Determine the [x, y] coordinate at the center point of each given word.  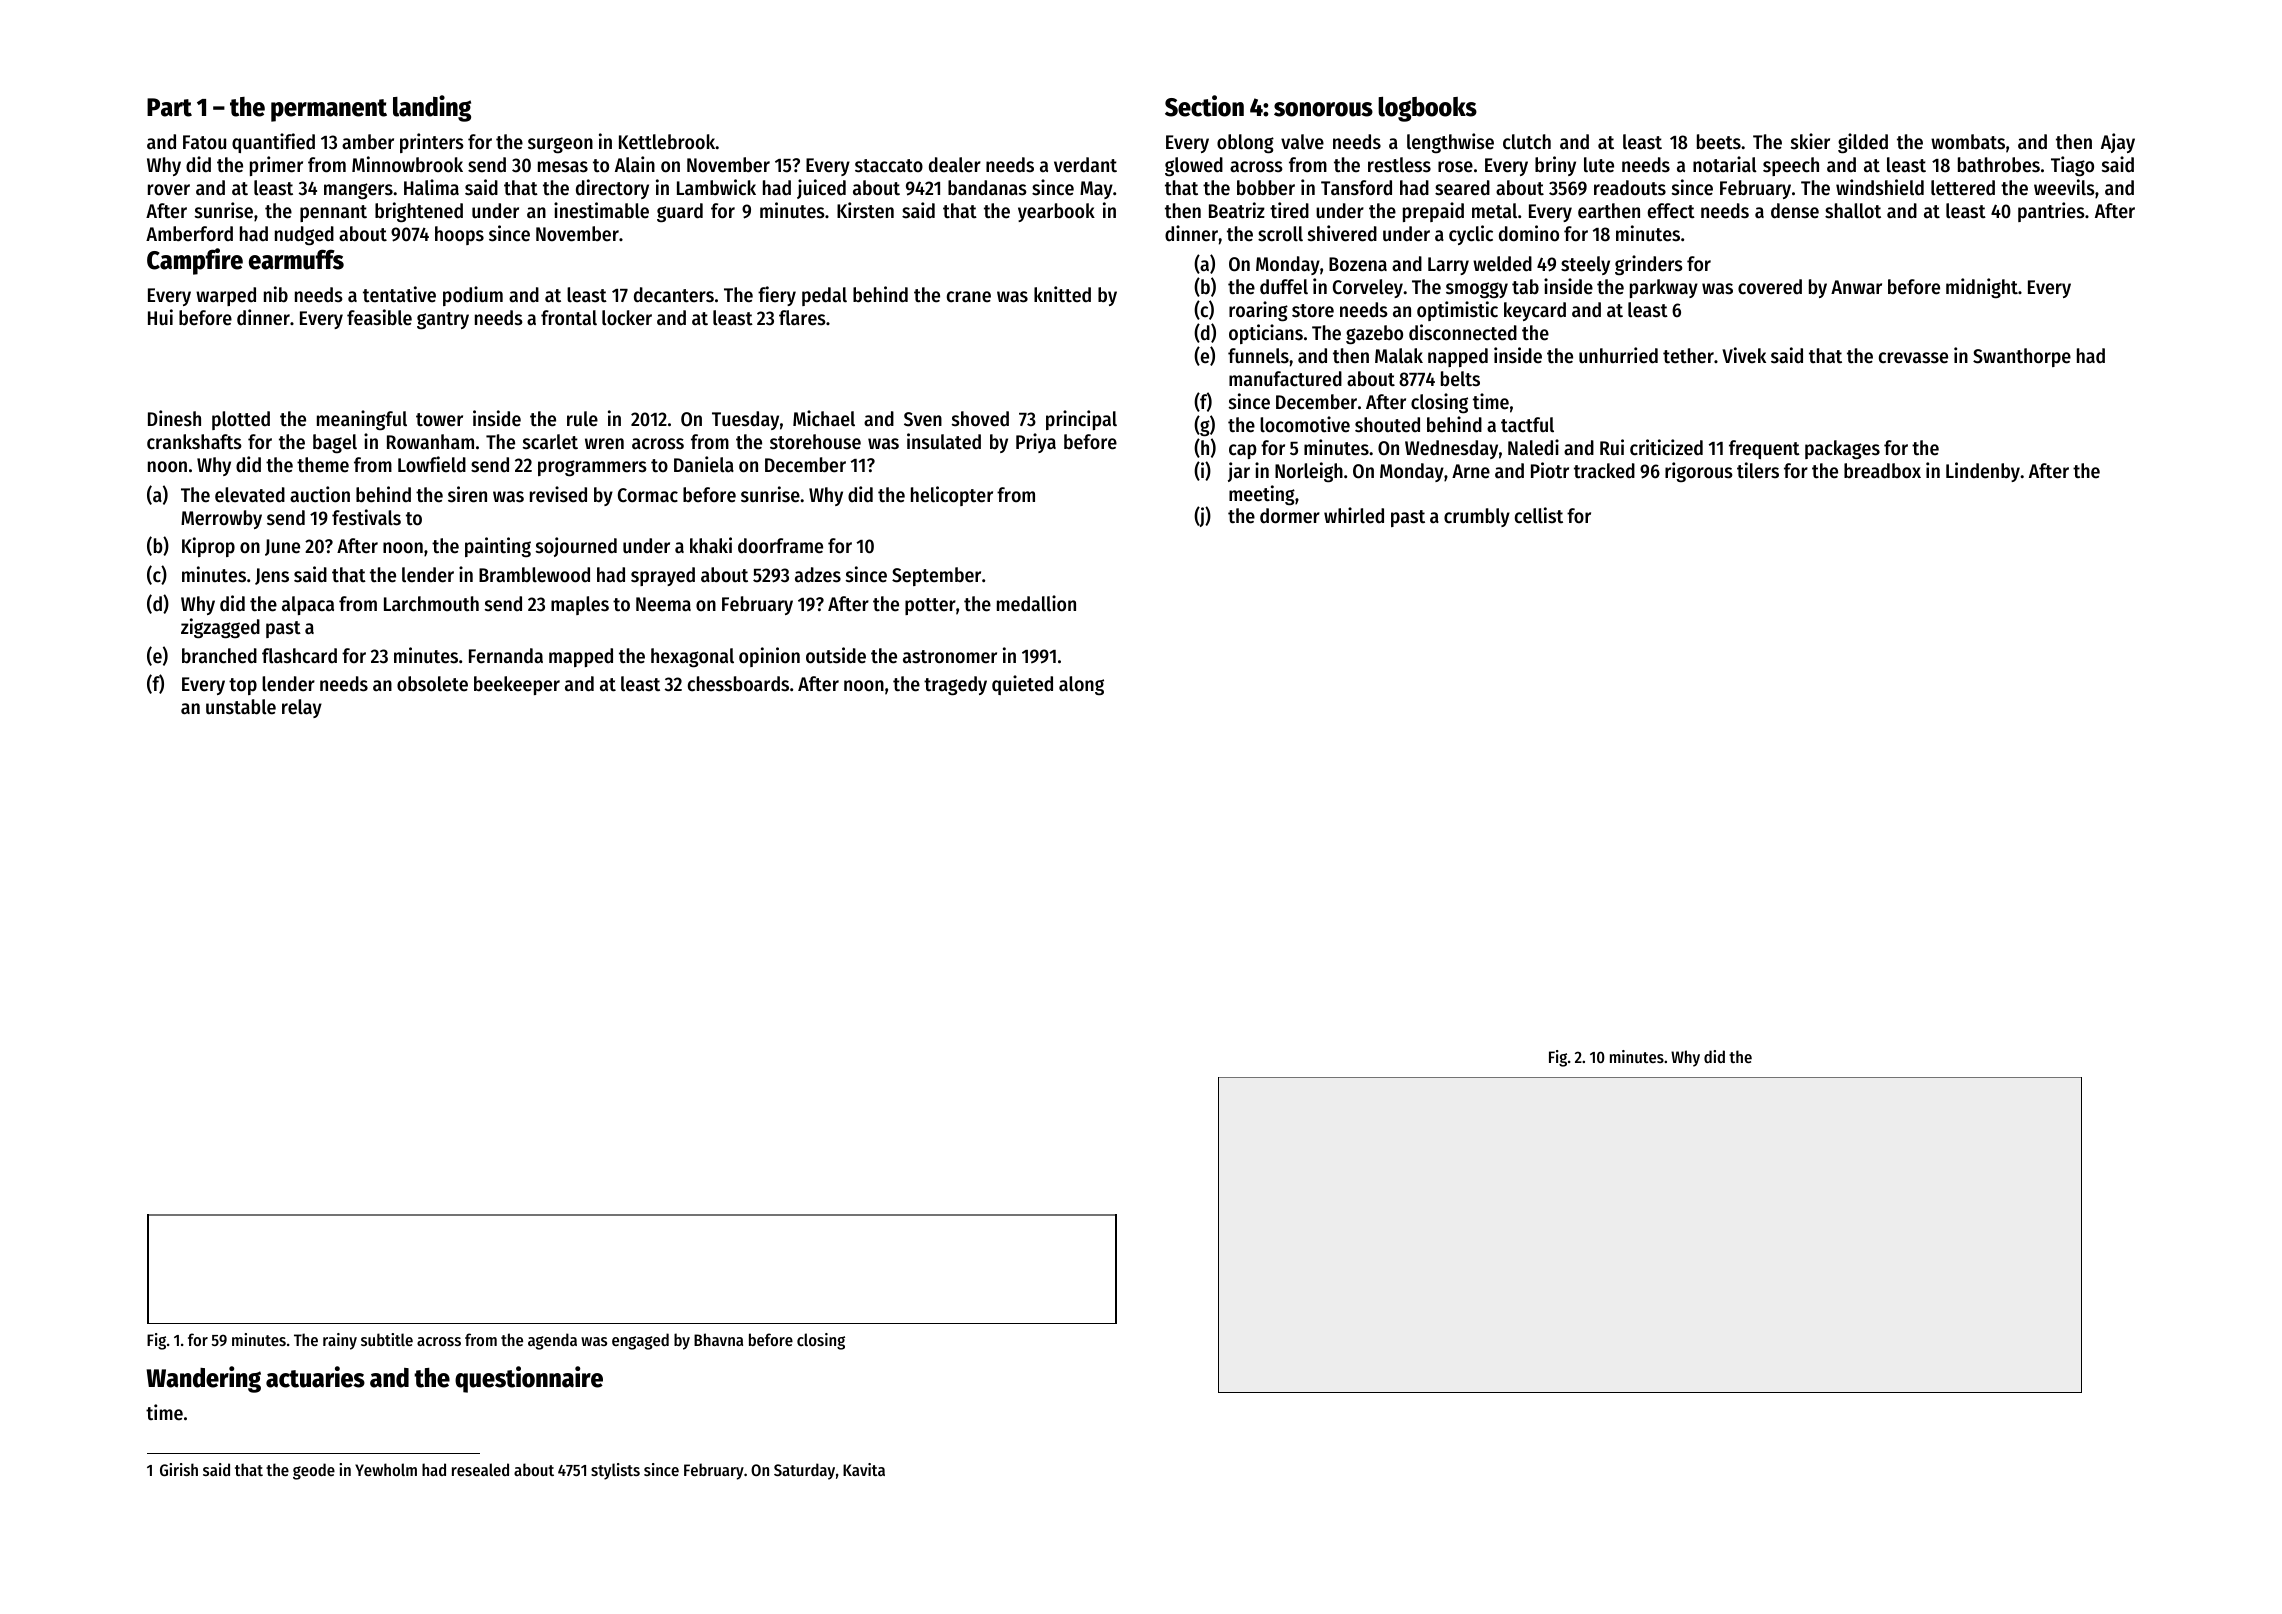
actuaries [315, 1377]
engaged [640, 1341]
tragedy [955, 686]
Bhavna [718, 1339]
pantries [2051, 212]
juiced [821, 189]
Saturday [804, 1471]
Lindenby [1983, 472]
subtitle [387, 1339]
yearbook [1056, 212]
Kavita [864, 1469]
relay [302, 708]
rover [169, 190]
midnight [1982, 288]
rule [582, 419]
